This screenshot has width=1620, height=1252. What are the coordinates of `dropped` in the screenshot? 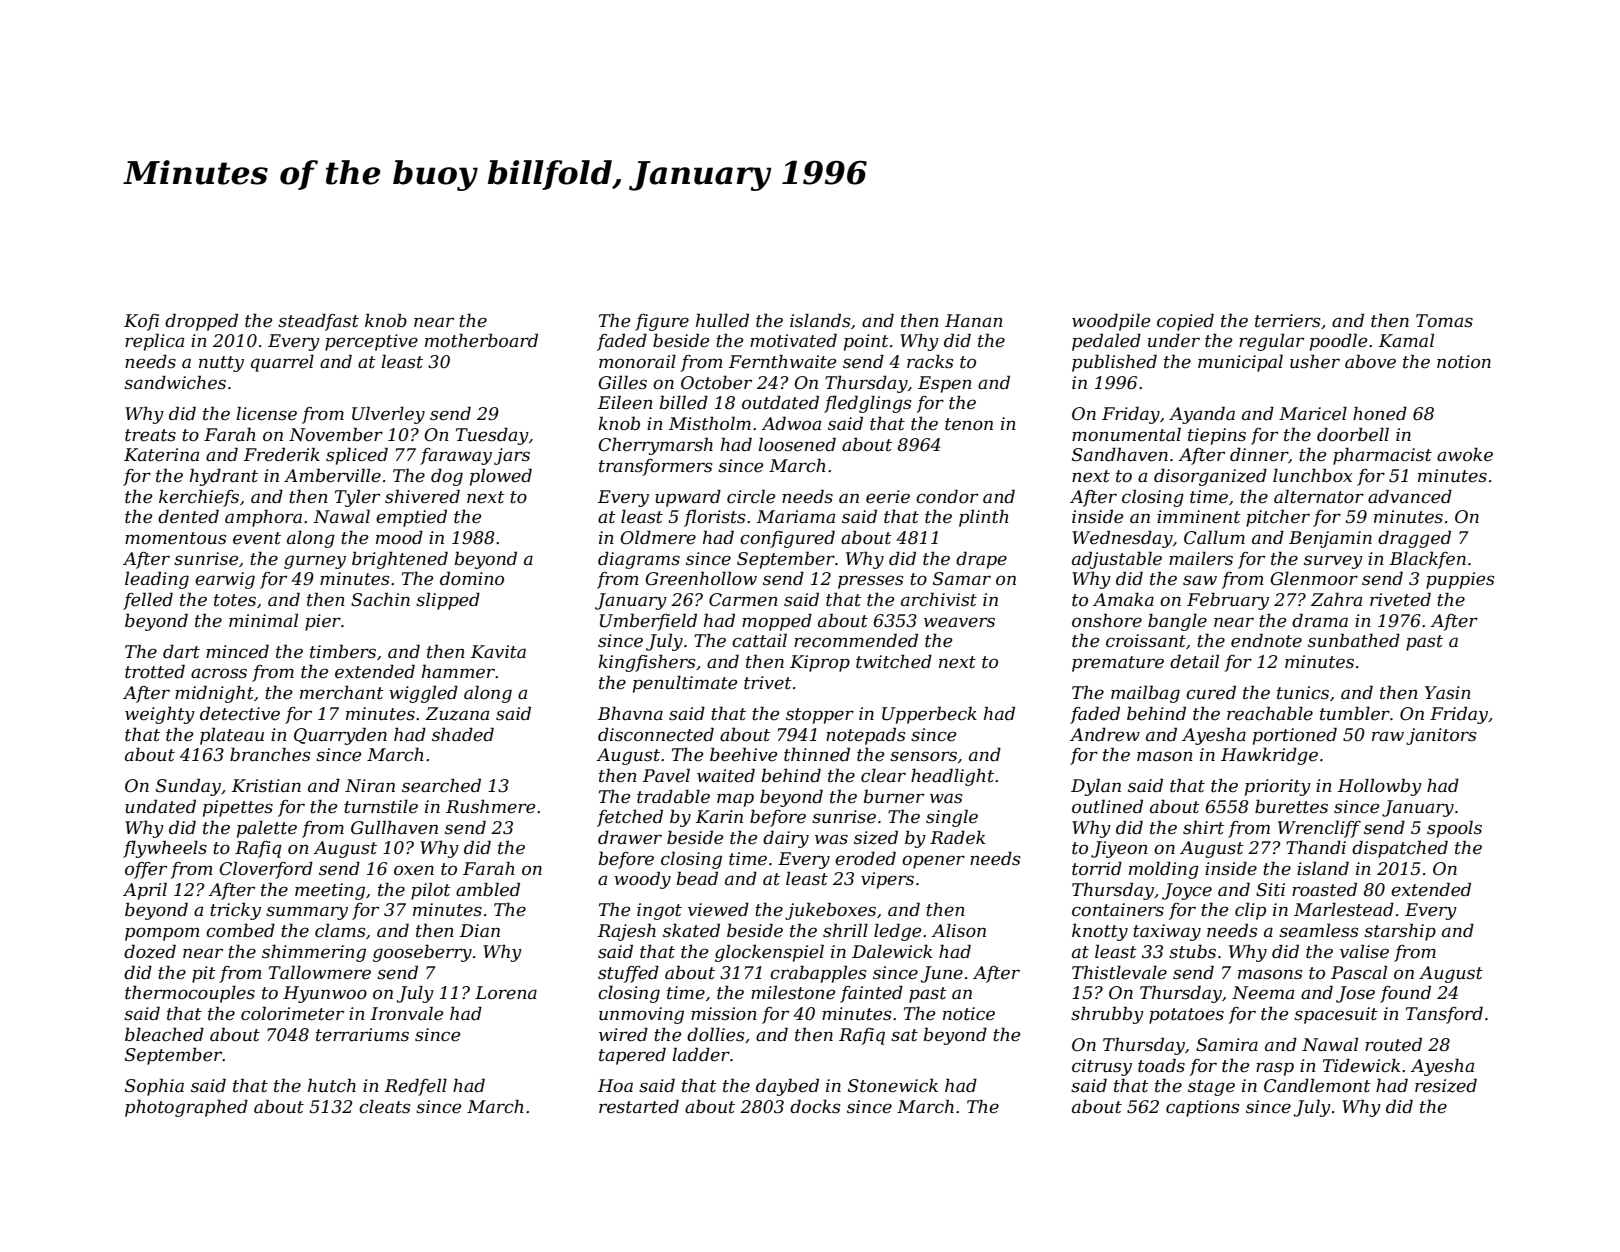 It's located at (201, 322).
